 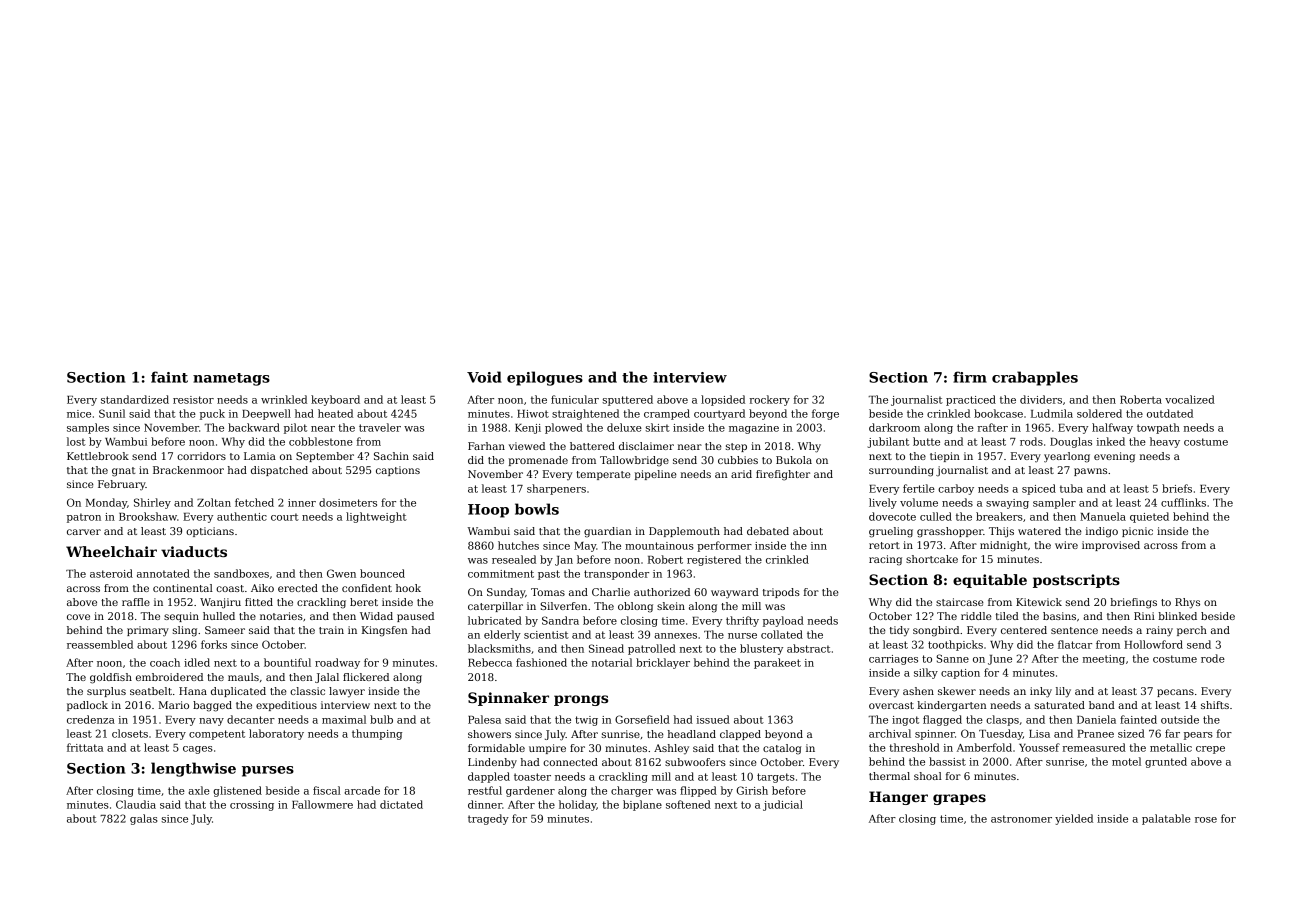 What do you see at coordinates (684, 532) in the page?
I see `Dapplemouth` at bounding box center [684, 532].
